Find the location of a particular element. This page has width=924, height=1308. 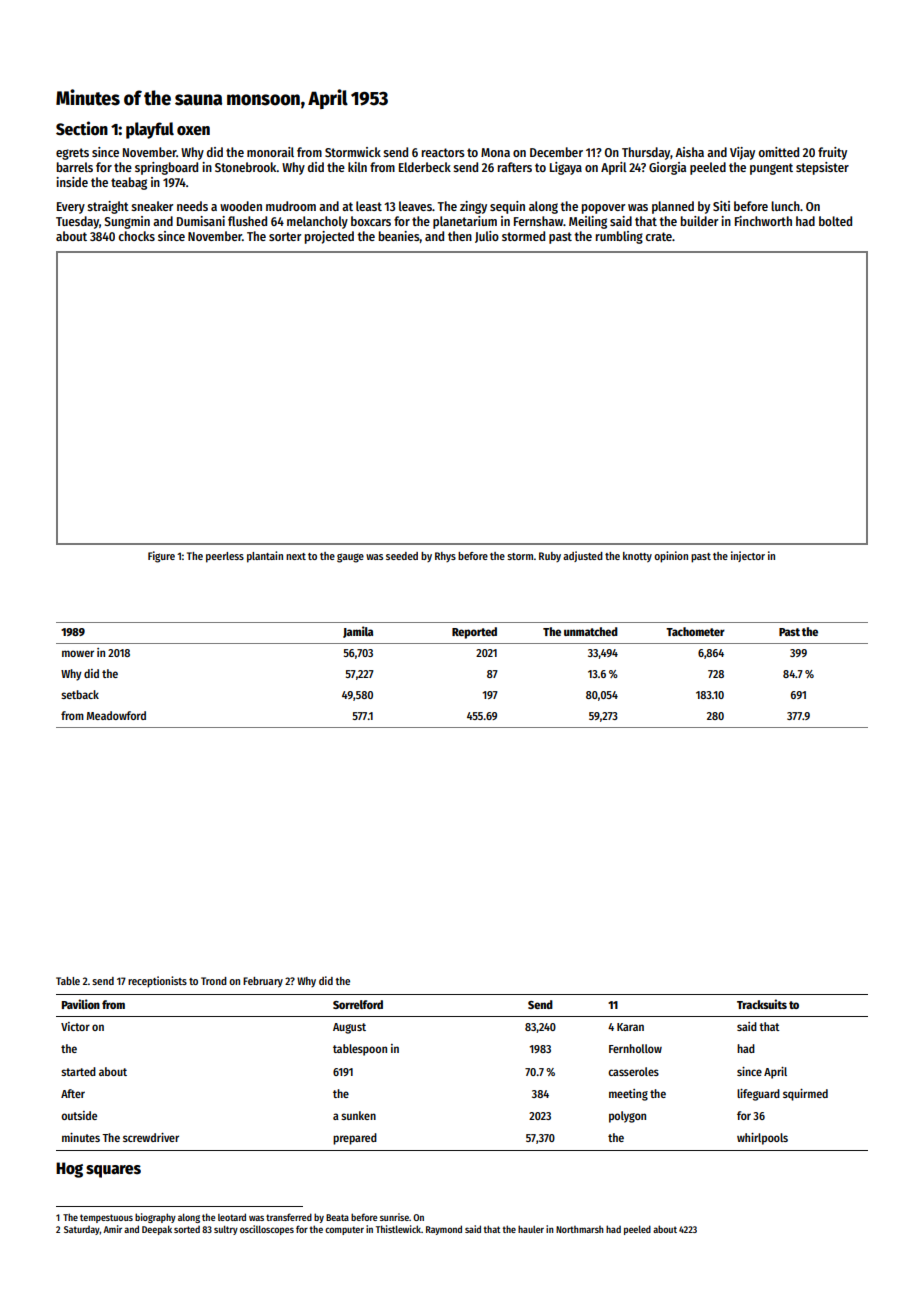

fruity is located at coordinates (832, 153).
